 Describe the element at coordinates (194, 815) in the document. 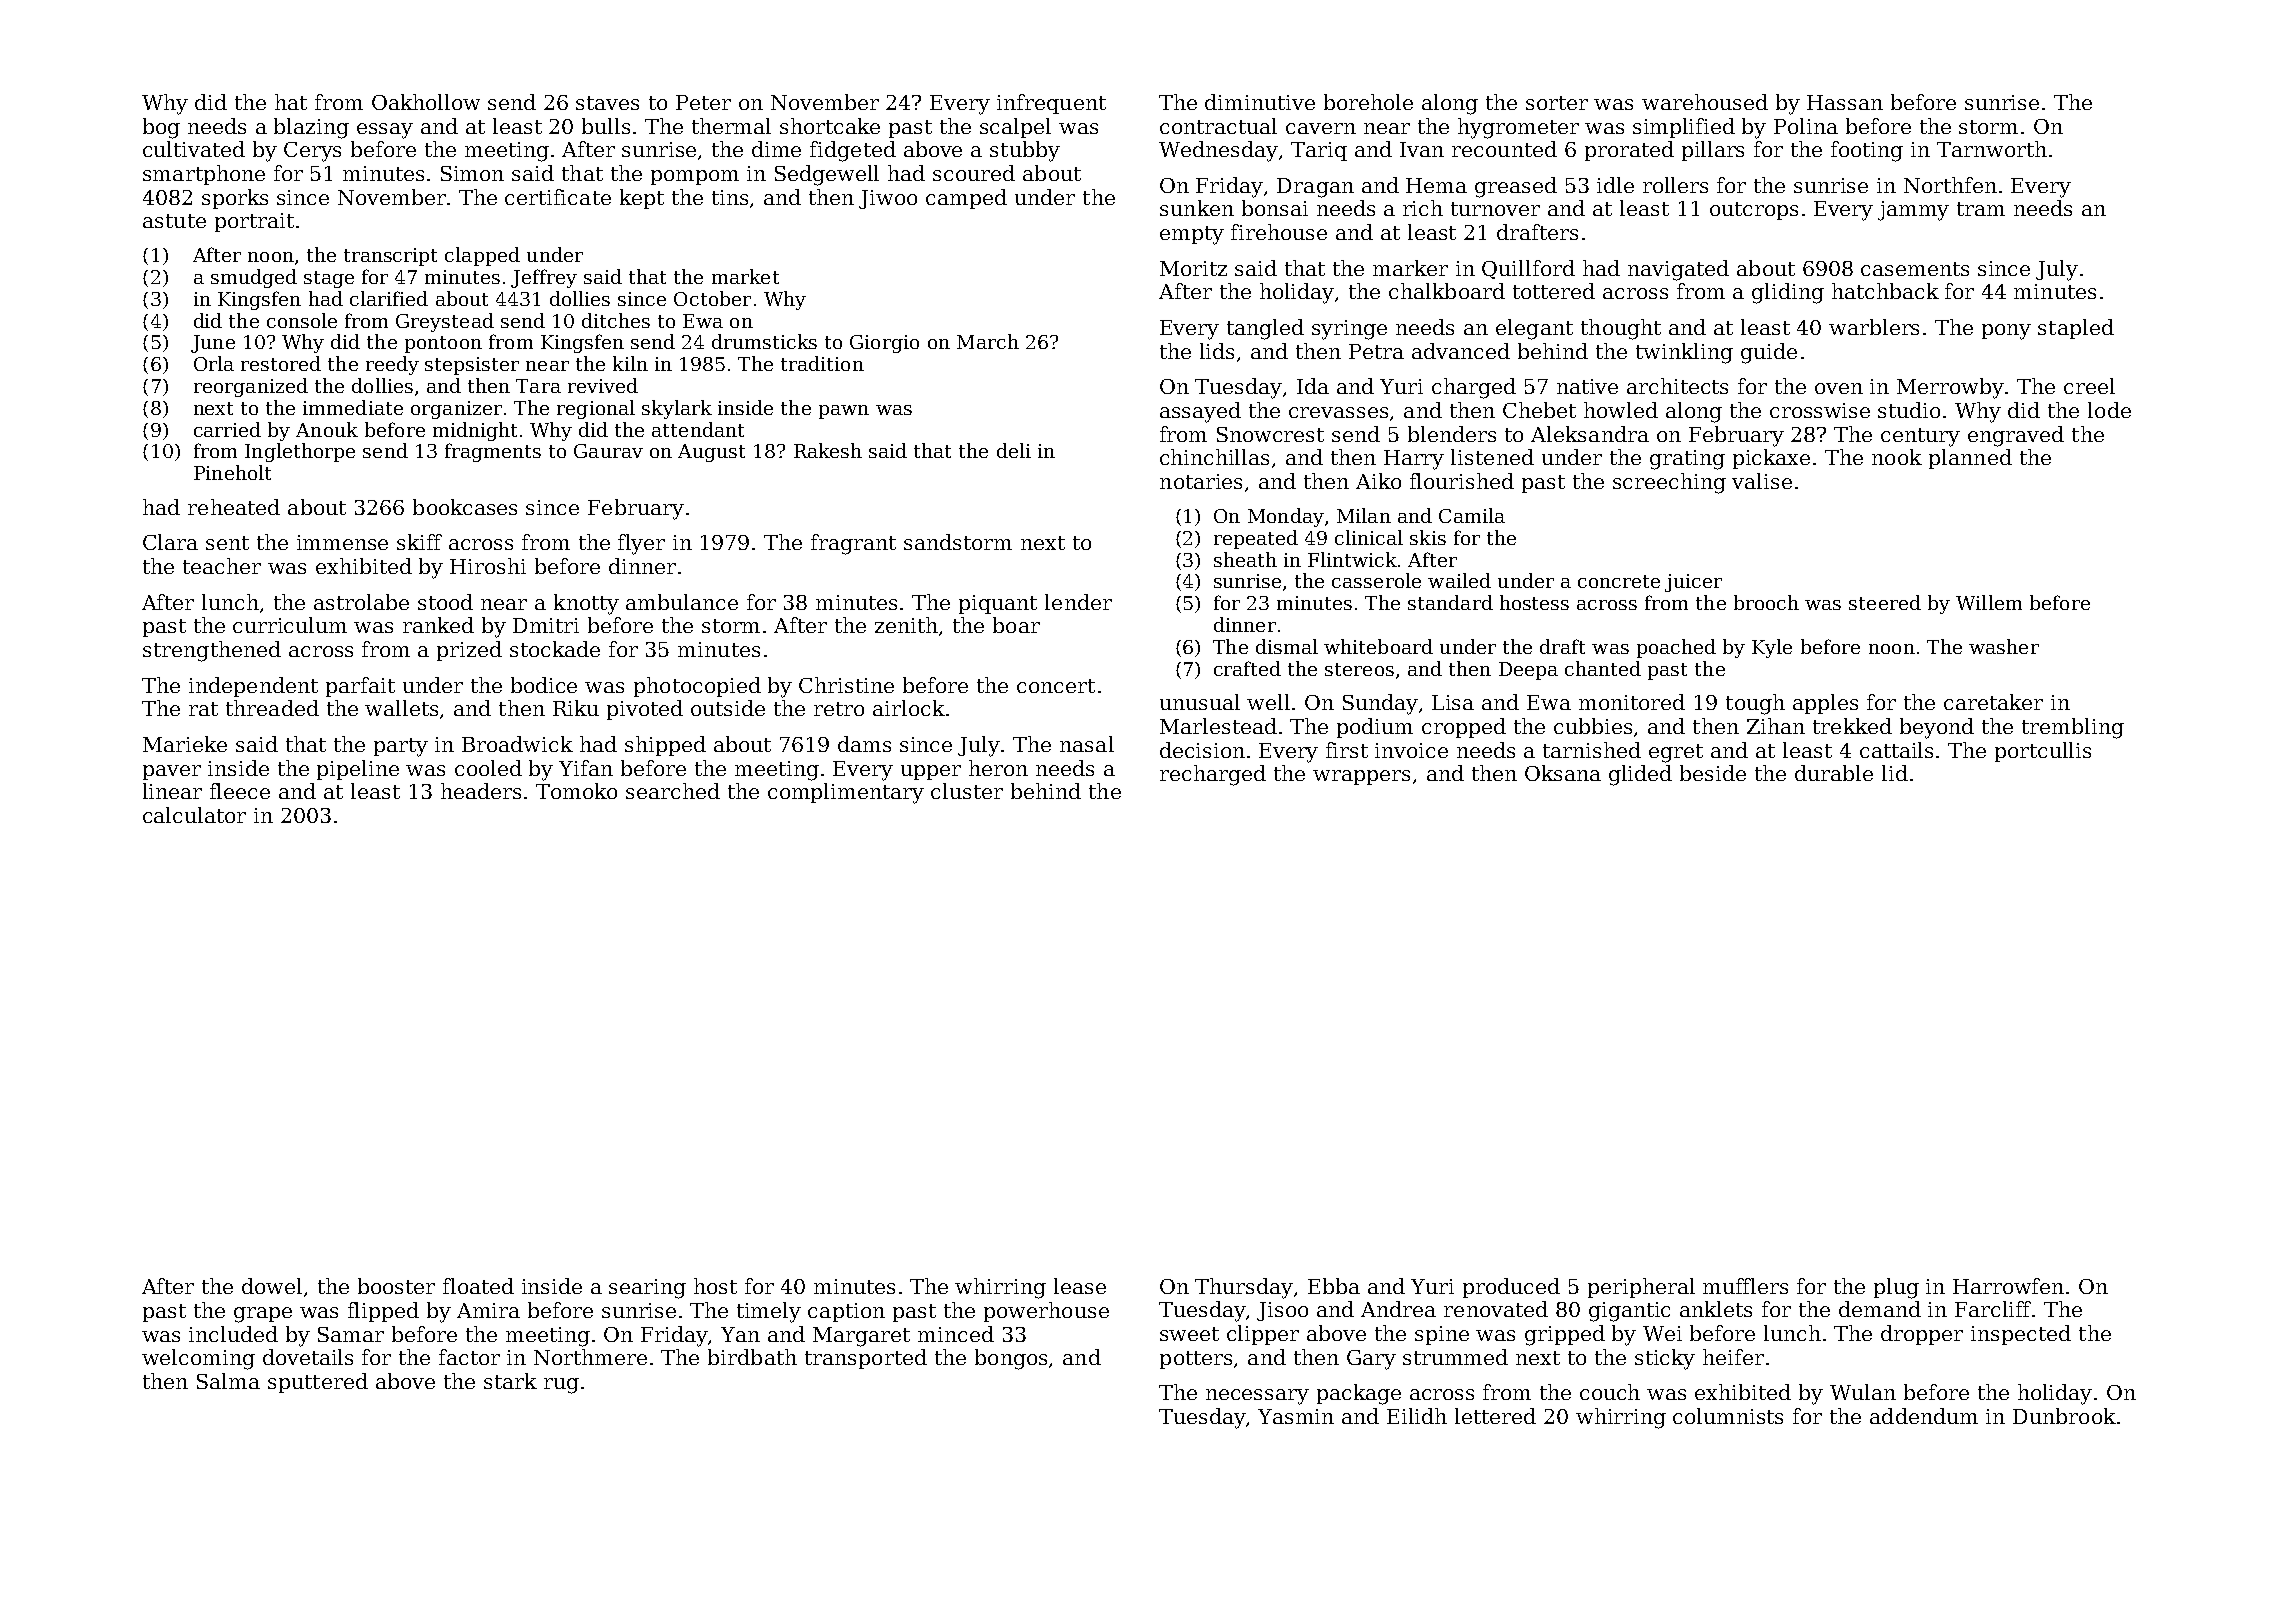

I see `calculator` at that location.
